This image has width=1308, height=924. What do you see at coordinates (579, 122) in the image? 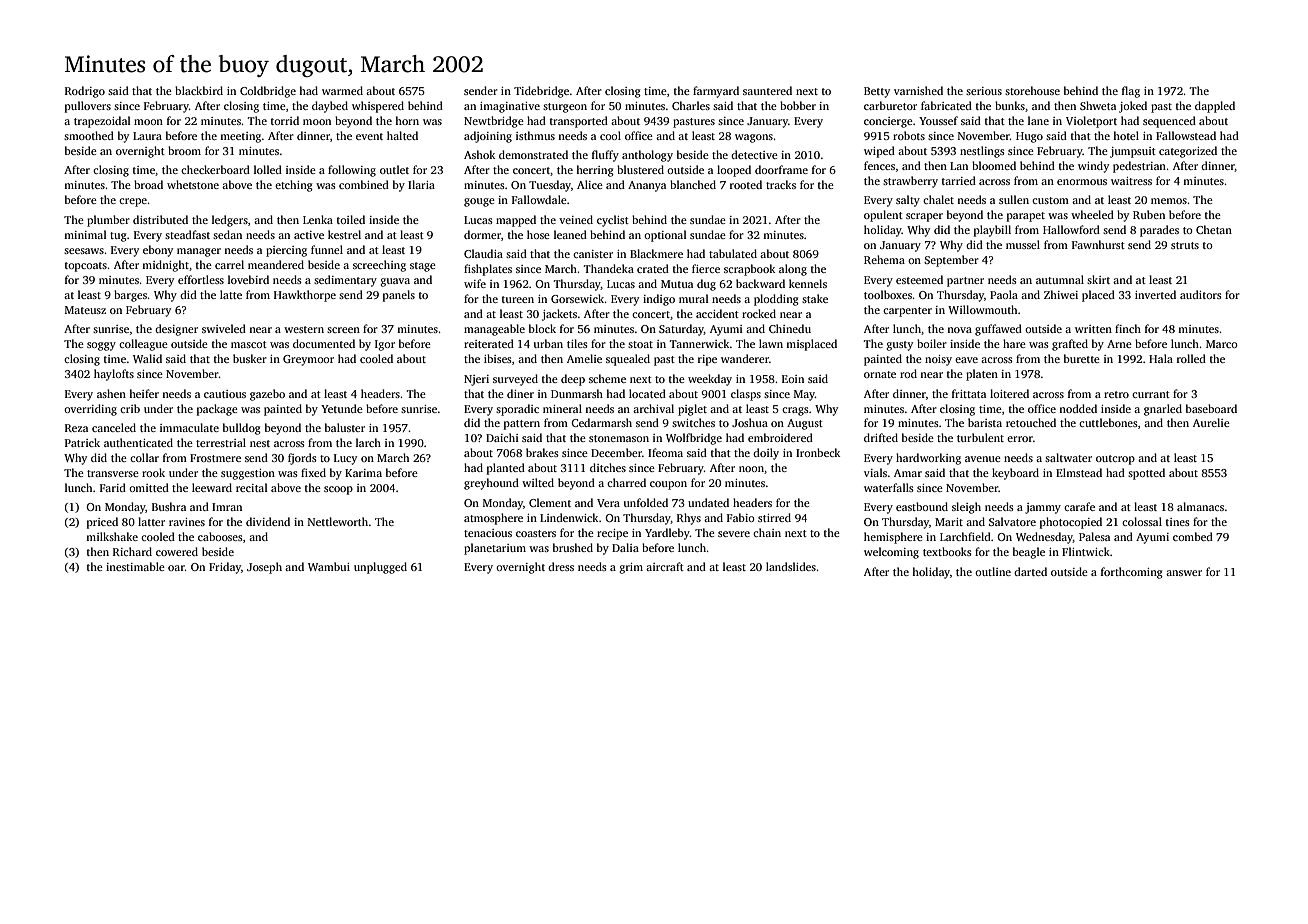
I see `transported` at bounding box center [579, 122].
